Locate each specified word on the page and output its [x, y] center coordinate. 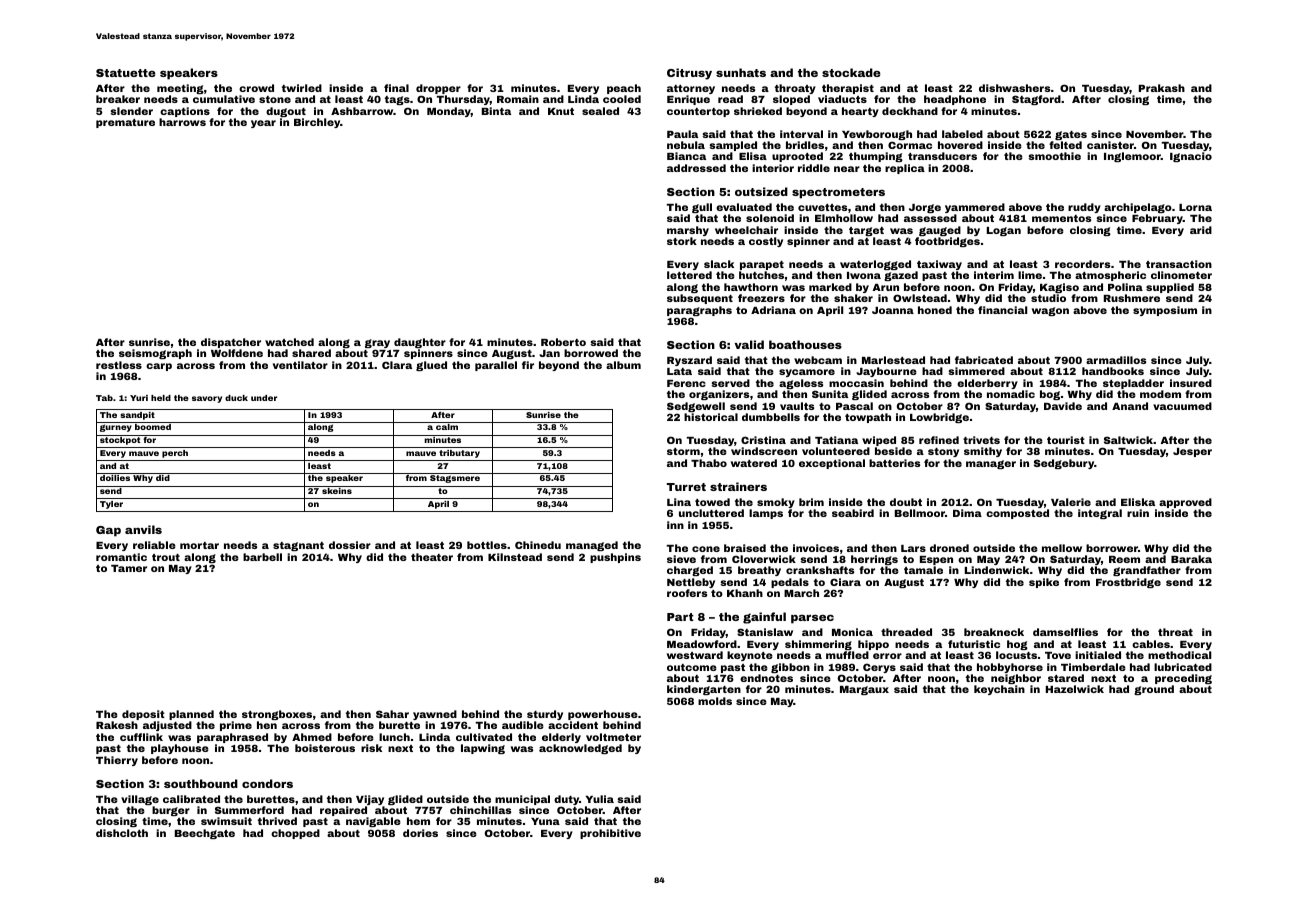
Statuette [126, 73]
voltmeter [613, 737]
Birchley [317, 123]
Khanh [745, 593]
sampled [733, 146]
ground [1154, 690]
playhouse [180, 749]
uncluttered [711, 513]
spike [1044, 583]
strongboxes [277, 715]
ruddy [1084, 208]
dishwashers [1014, 88]
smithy [983, 452]
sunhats [741, 72]
